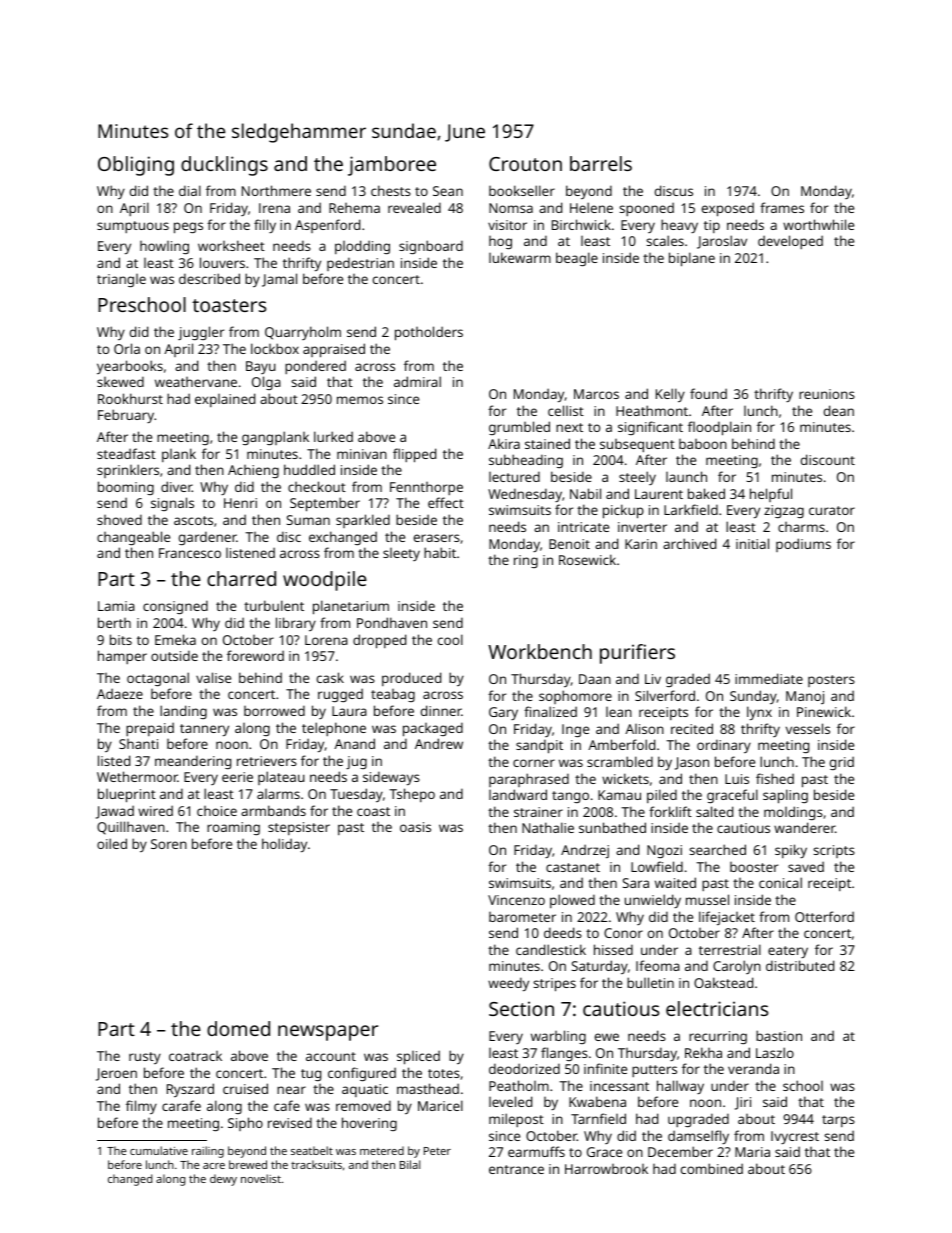  I want to click on Lamia, so click(116, 606).
